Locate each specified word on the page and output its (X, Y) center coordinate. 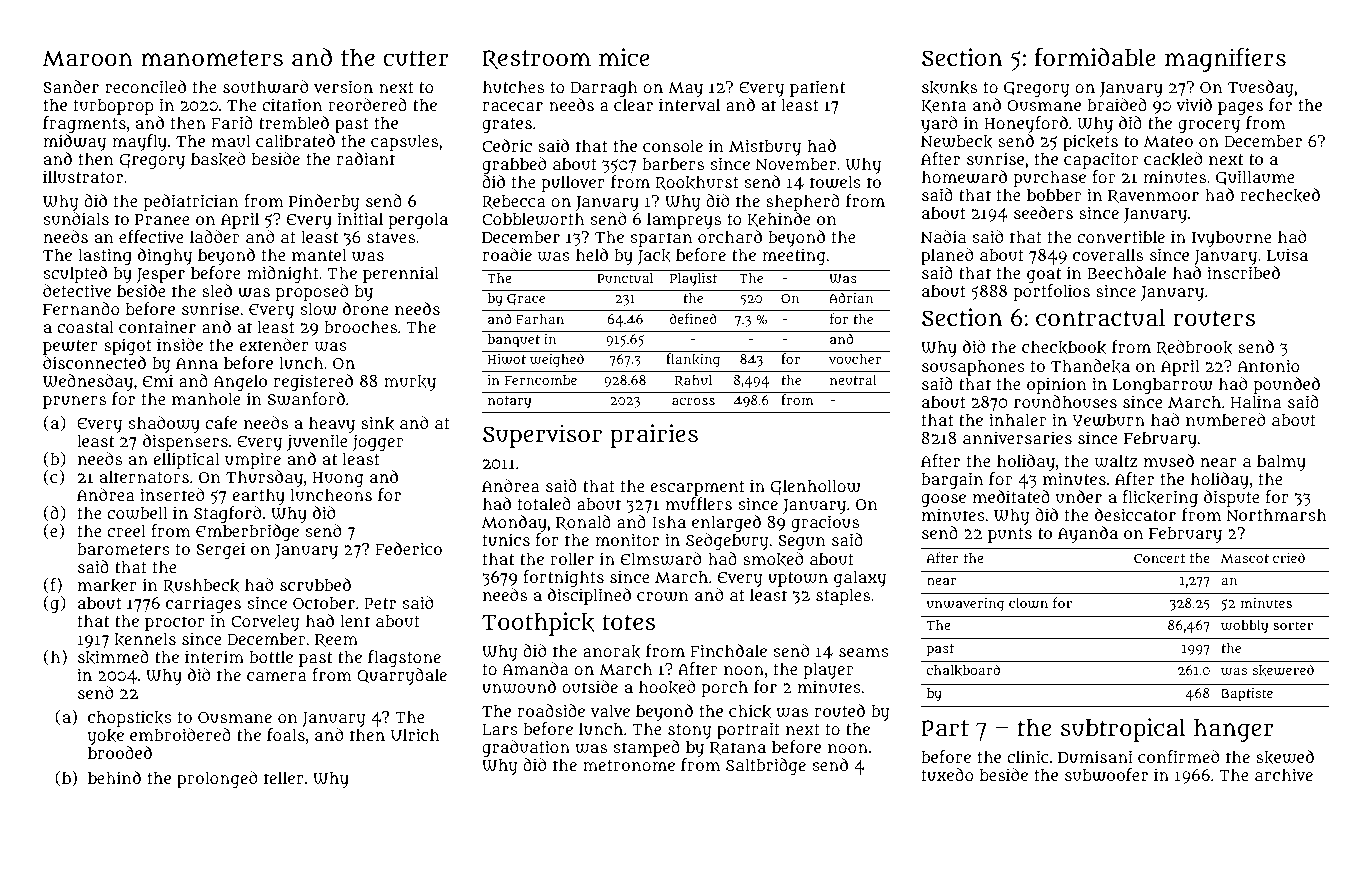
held (592, 254)
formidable (1095, 57)
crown (663, 597)
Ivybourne (1232, 239)
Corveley (265, 622)
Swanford (306, 399)
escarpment (697, 488)
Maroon (88, 58)
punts (1010, 535)
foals (286, 734)
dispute (1232, 498)
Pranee (162, 219)
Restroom (536, 59)
